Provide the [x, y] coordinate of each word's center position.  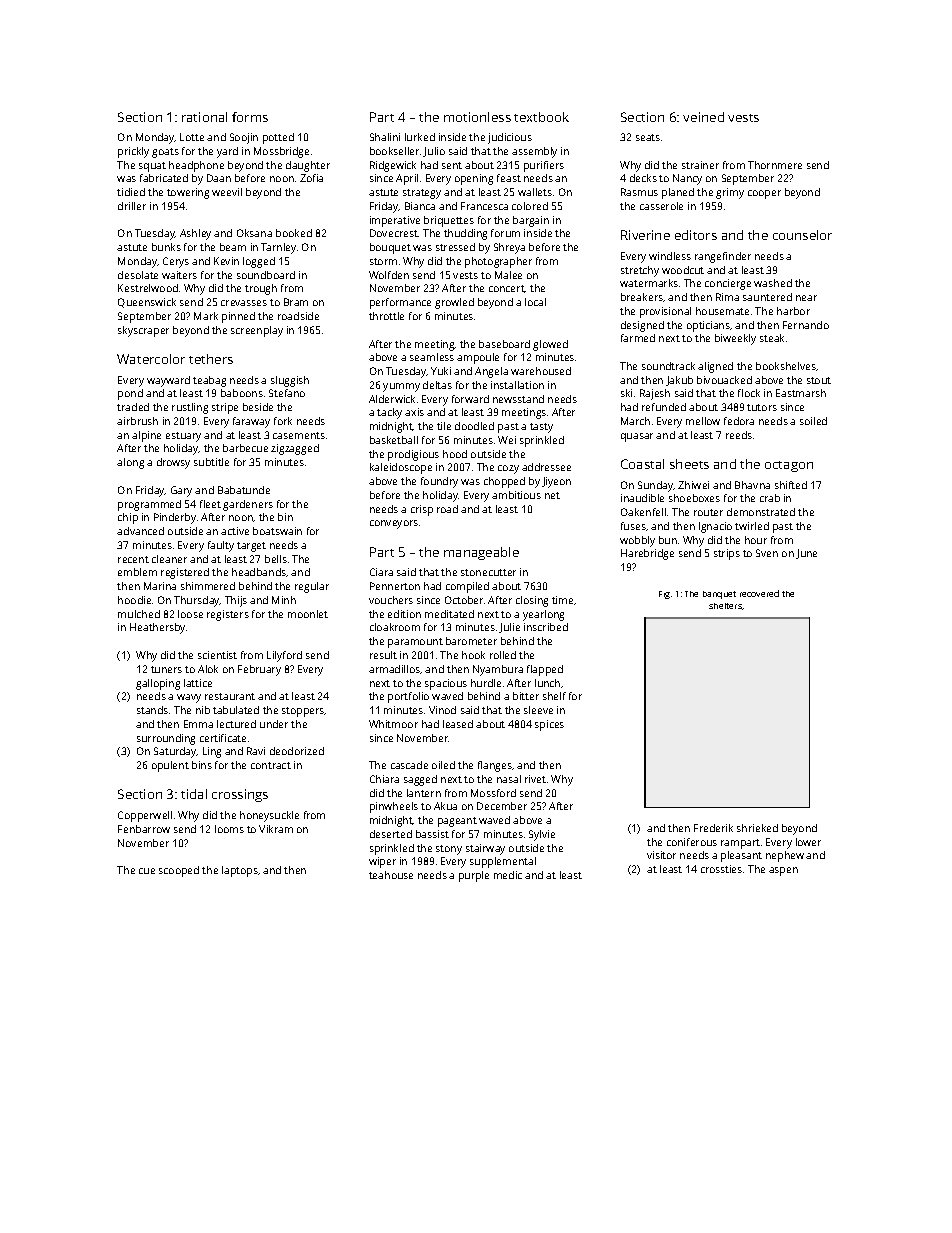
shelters [725, 606]
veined [703, 117]
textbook [541, 117]
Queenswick [147, 303]
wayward [168, 381]
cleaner [169, 559]
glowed [550, 345]
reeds [739, 435]
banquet [719, 595]
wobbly [637, 541]
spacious [446, 684]
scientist [217, 655]
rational [204, 117]
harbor [793, 311]
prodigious [413, 455]
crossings [240, 795]
